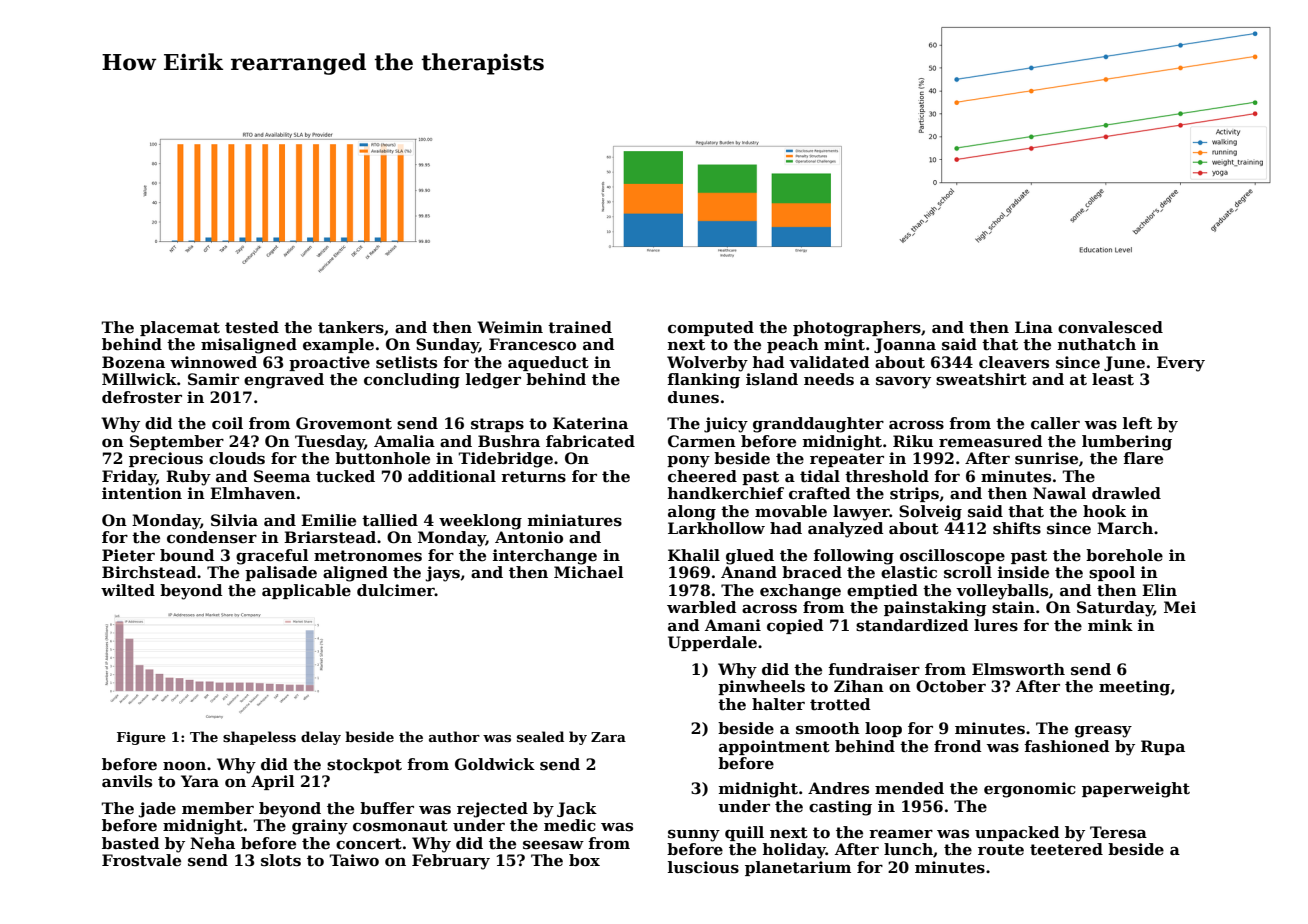 The width and height of the page is (1308, 924). I want to click on tested, so click(252, 327).
